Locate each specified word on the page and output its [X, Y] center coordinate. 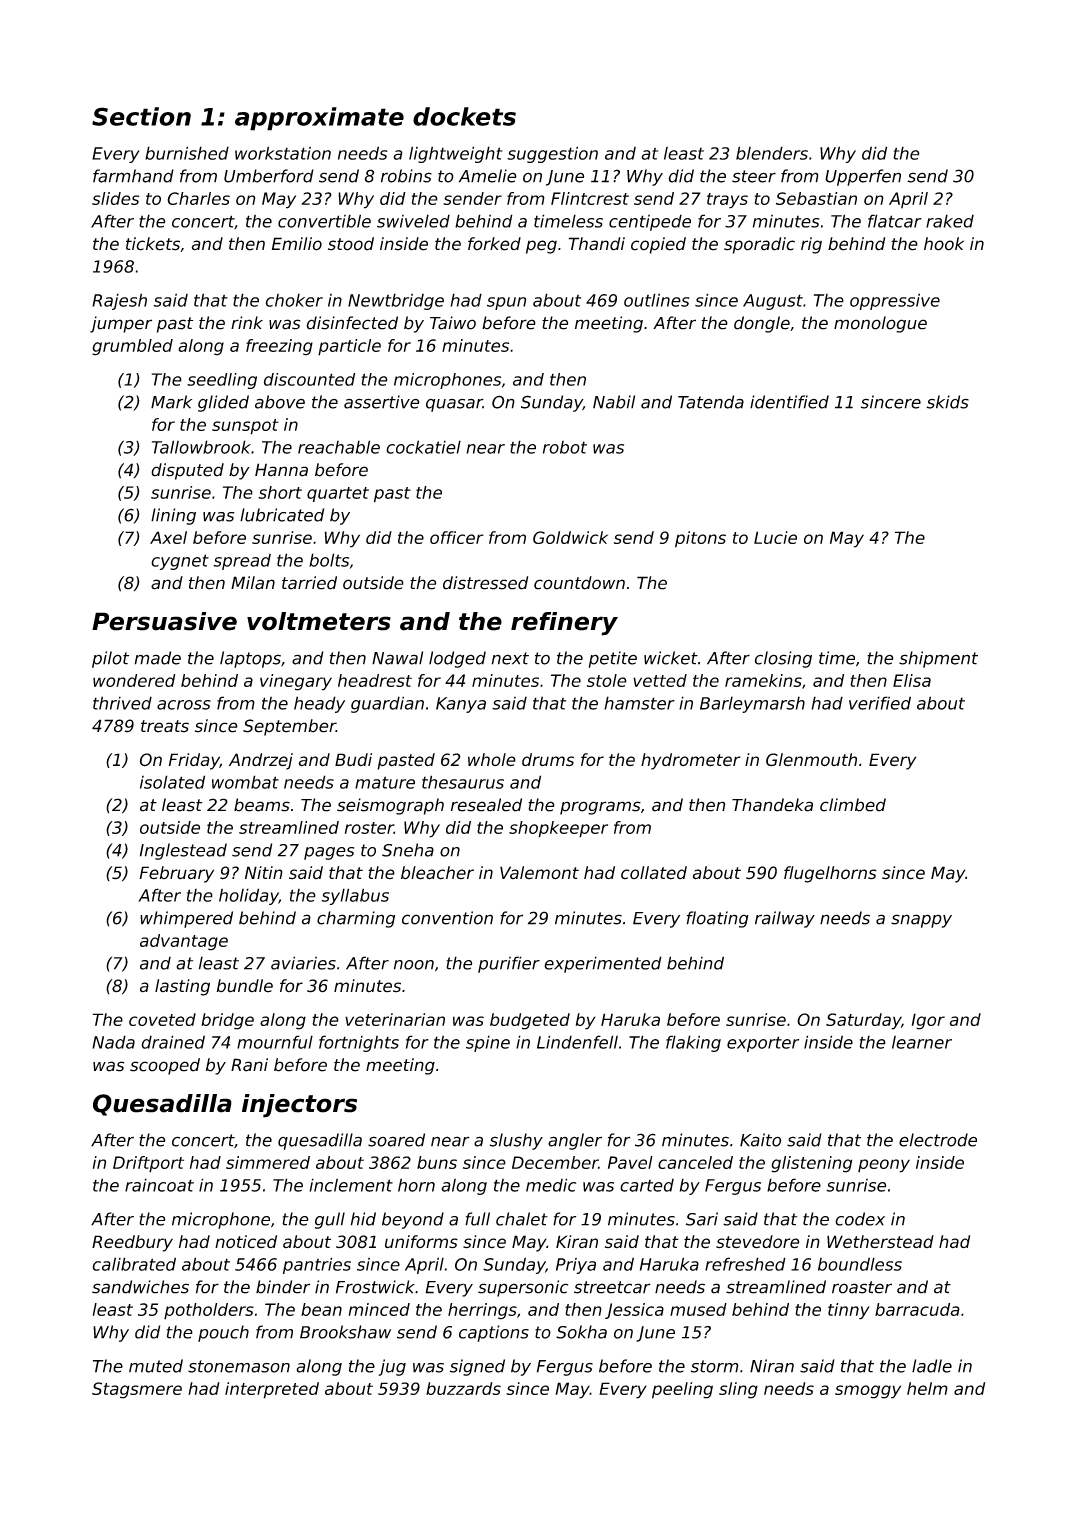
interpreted [272, 1390]
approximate [319, 119]
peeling [682, 1390]
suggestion [552, 154]
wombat [245, 782]
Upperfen [863, 177]
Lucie [775, 537]
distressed [485, 583]
